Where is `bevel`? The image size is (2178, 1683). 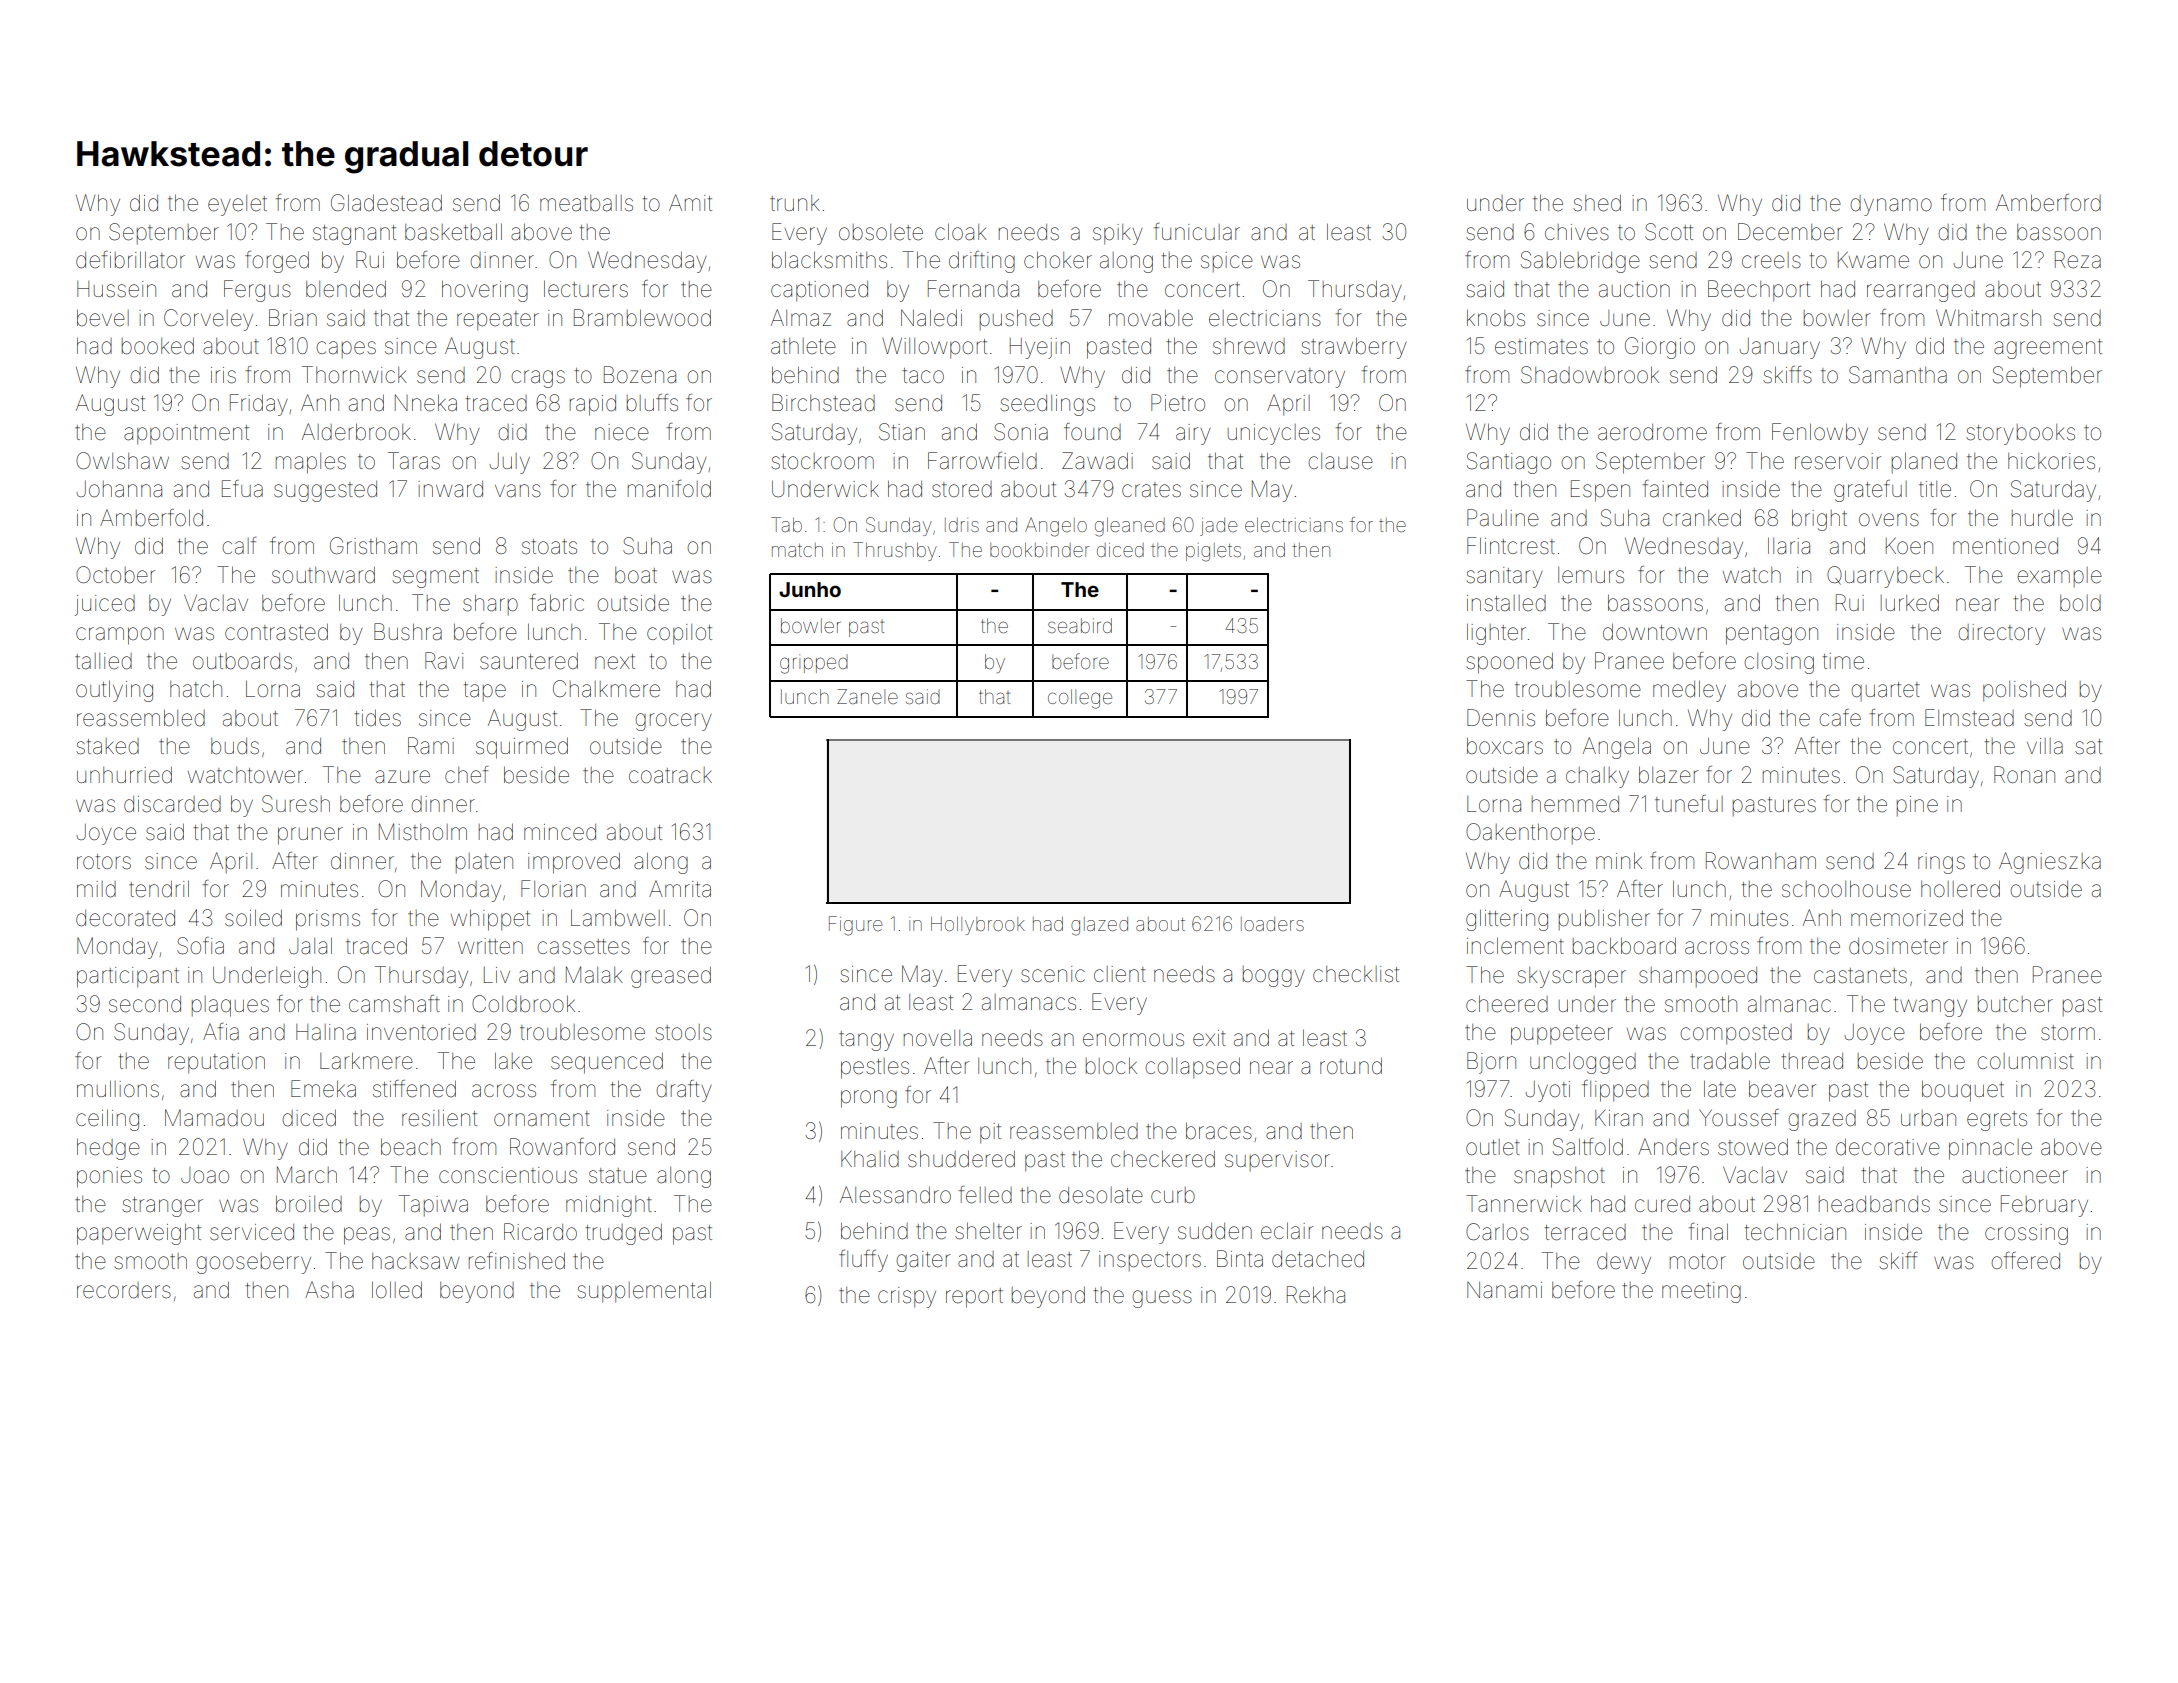 bevel is located at coordinates (103, 318).
